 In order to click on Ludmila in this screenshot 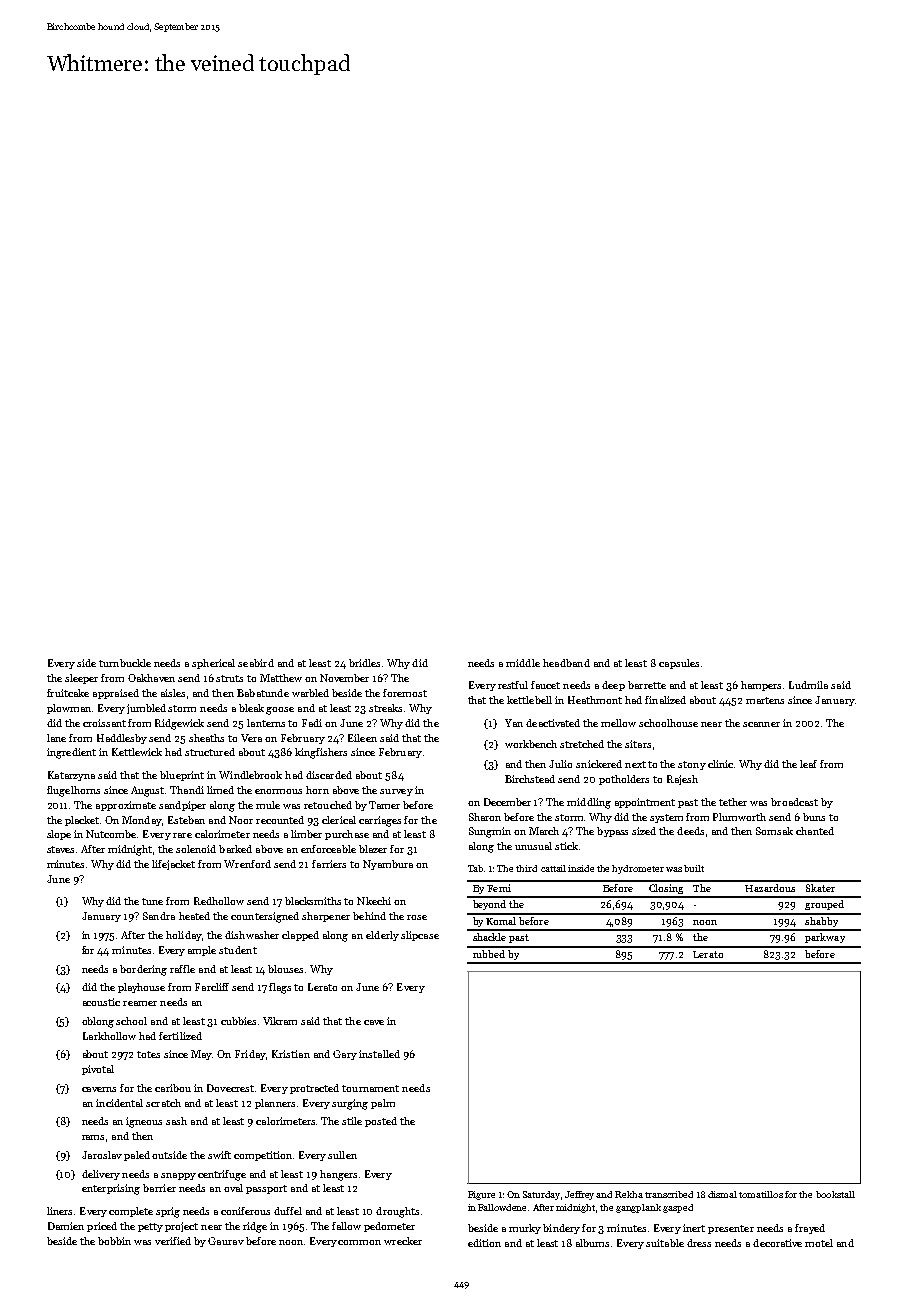, I will do `click(808, 685)`.
